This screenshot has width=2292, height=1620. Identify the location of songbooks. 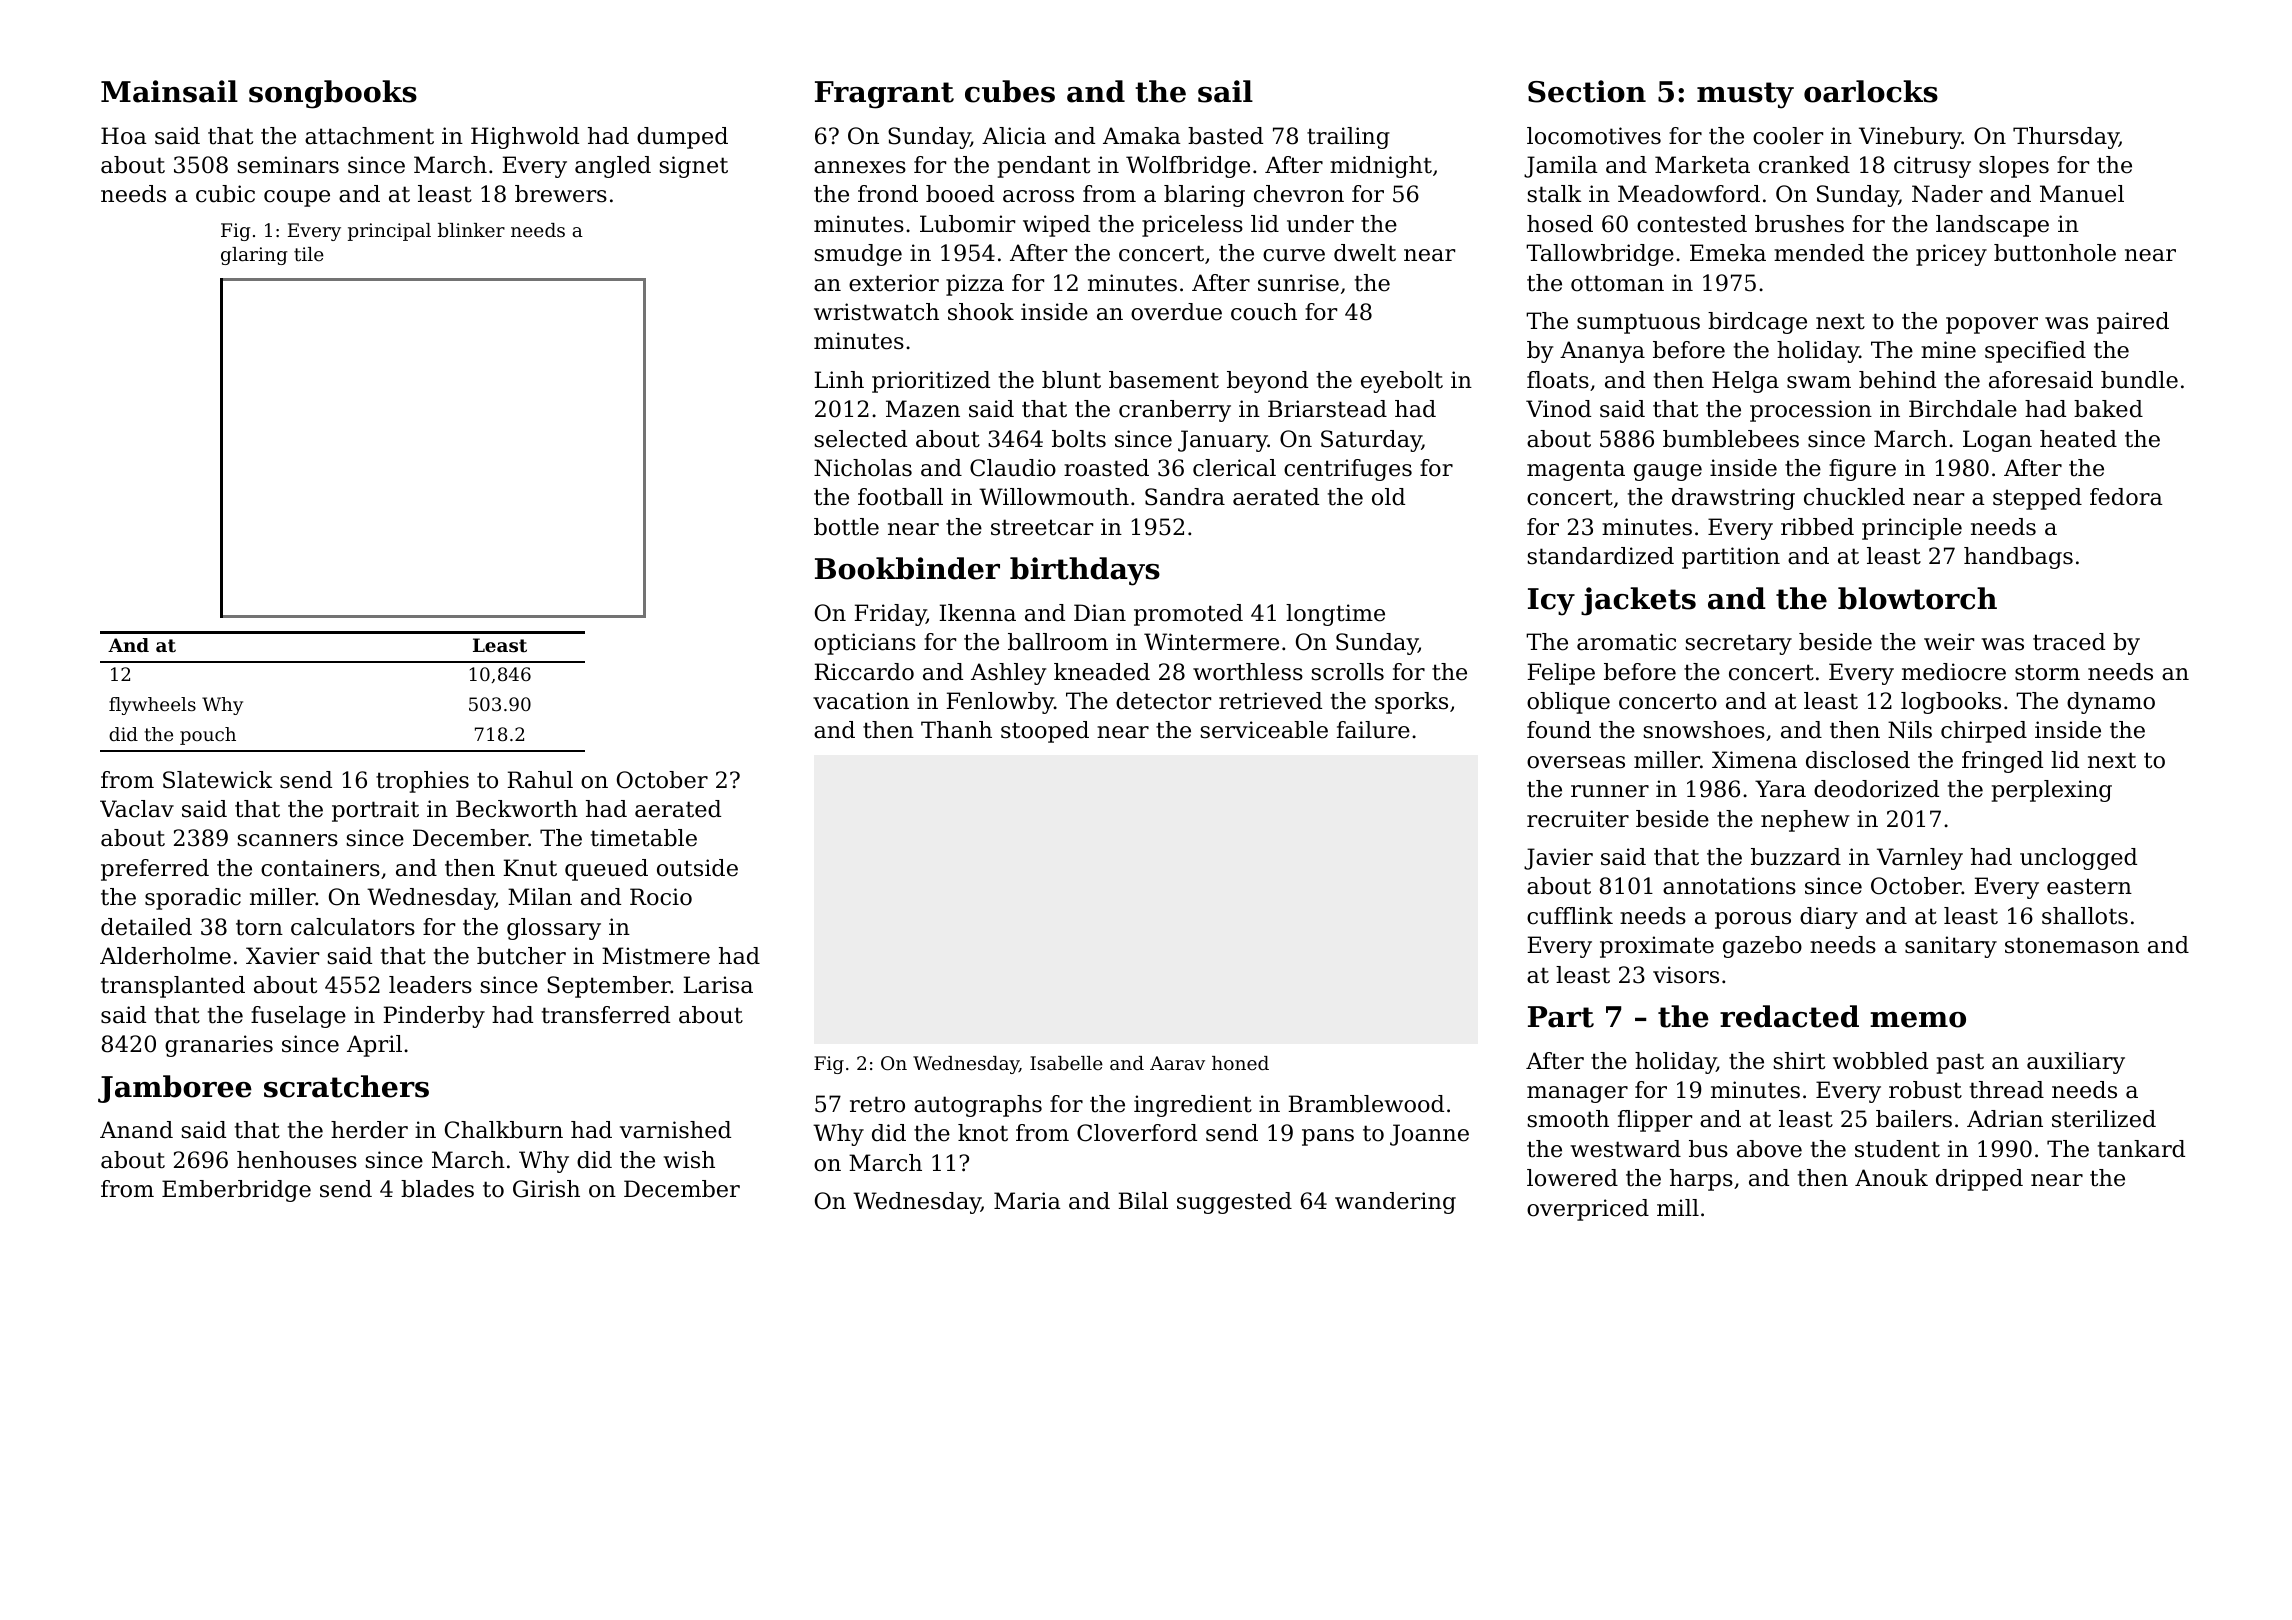
(333, 94).
